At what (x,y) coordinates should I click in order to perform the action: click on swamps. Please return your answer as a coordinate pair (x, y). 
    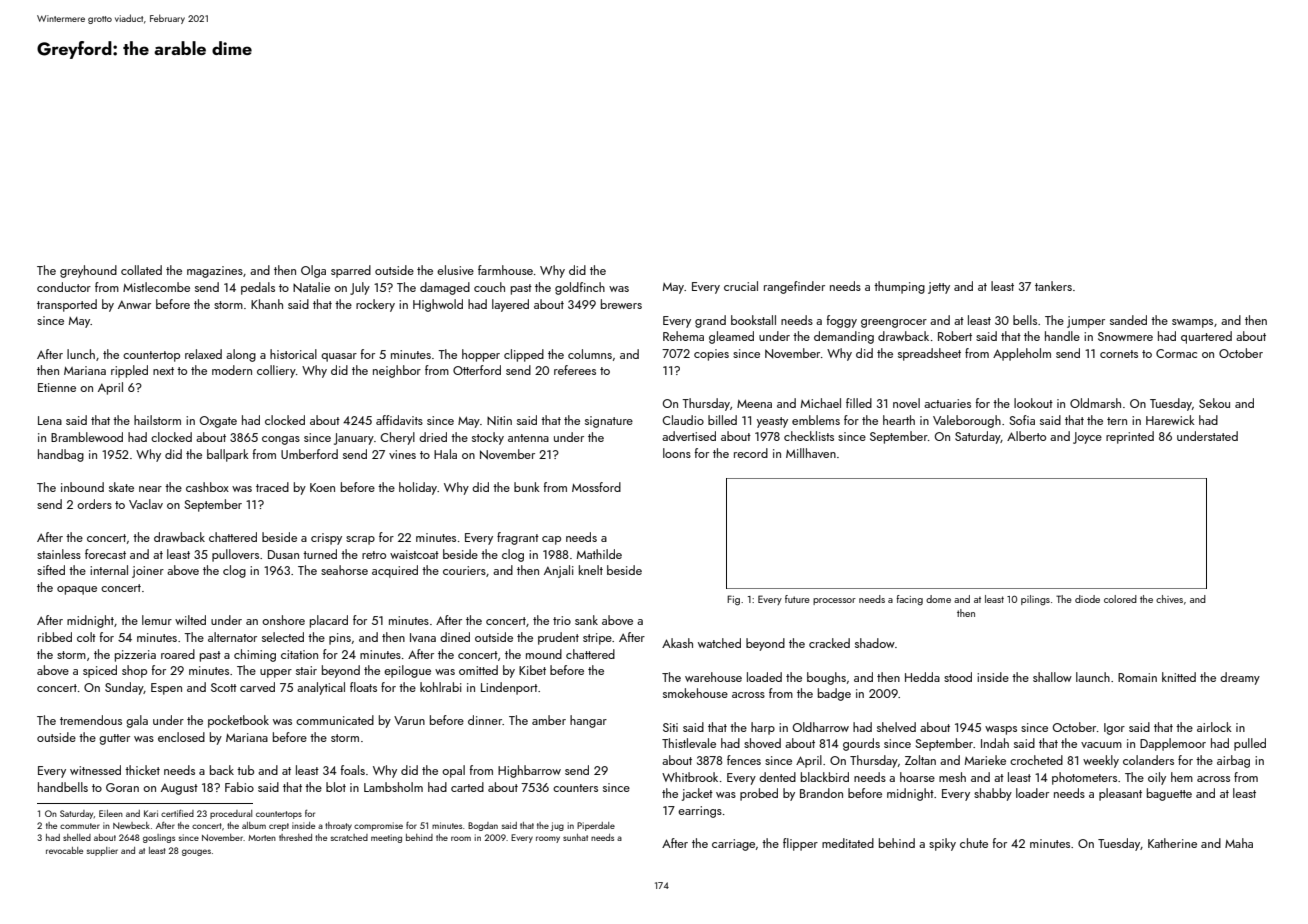
    Looking at the image, I should click on (1192, 323).
